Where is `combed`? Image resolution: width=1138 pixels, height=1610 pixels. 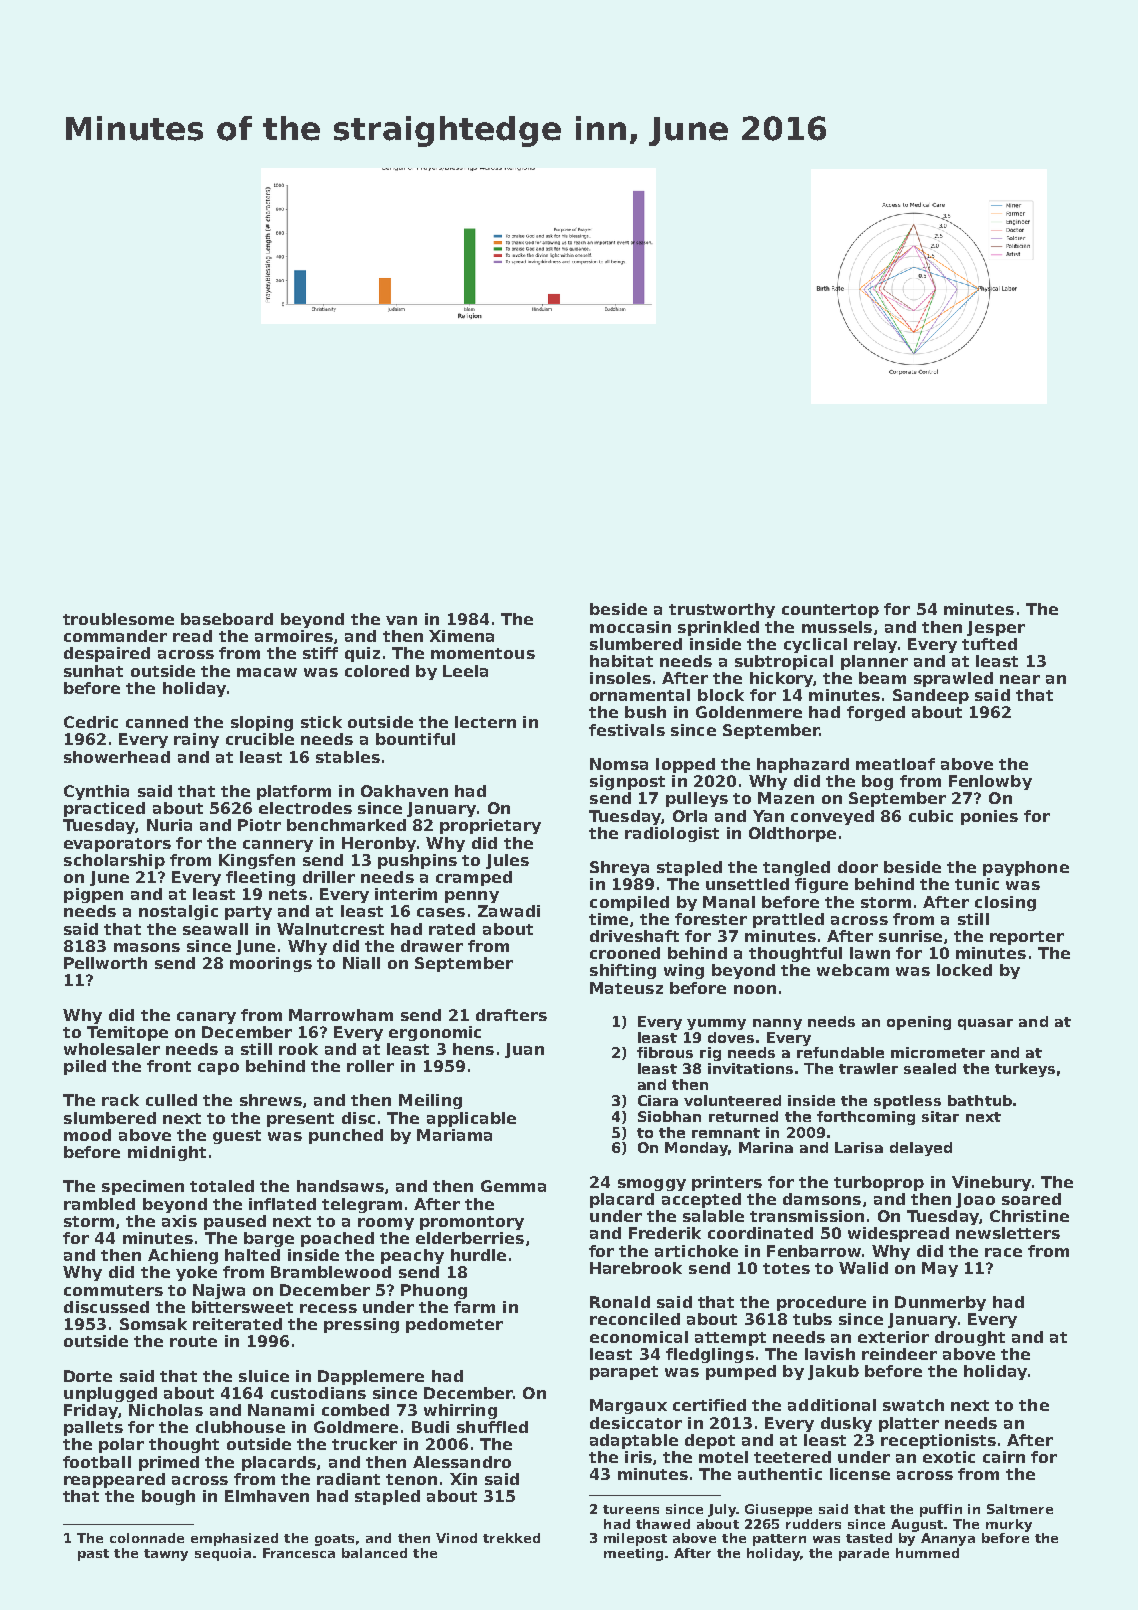 combed is located at coordinates (355, 1410).
